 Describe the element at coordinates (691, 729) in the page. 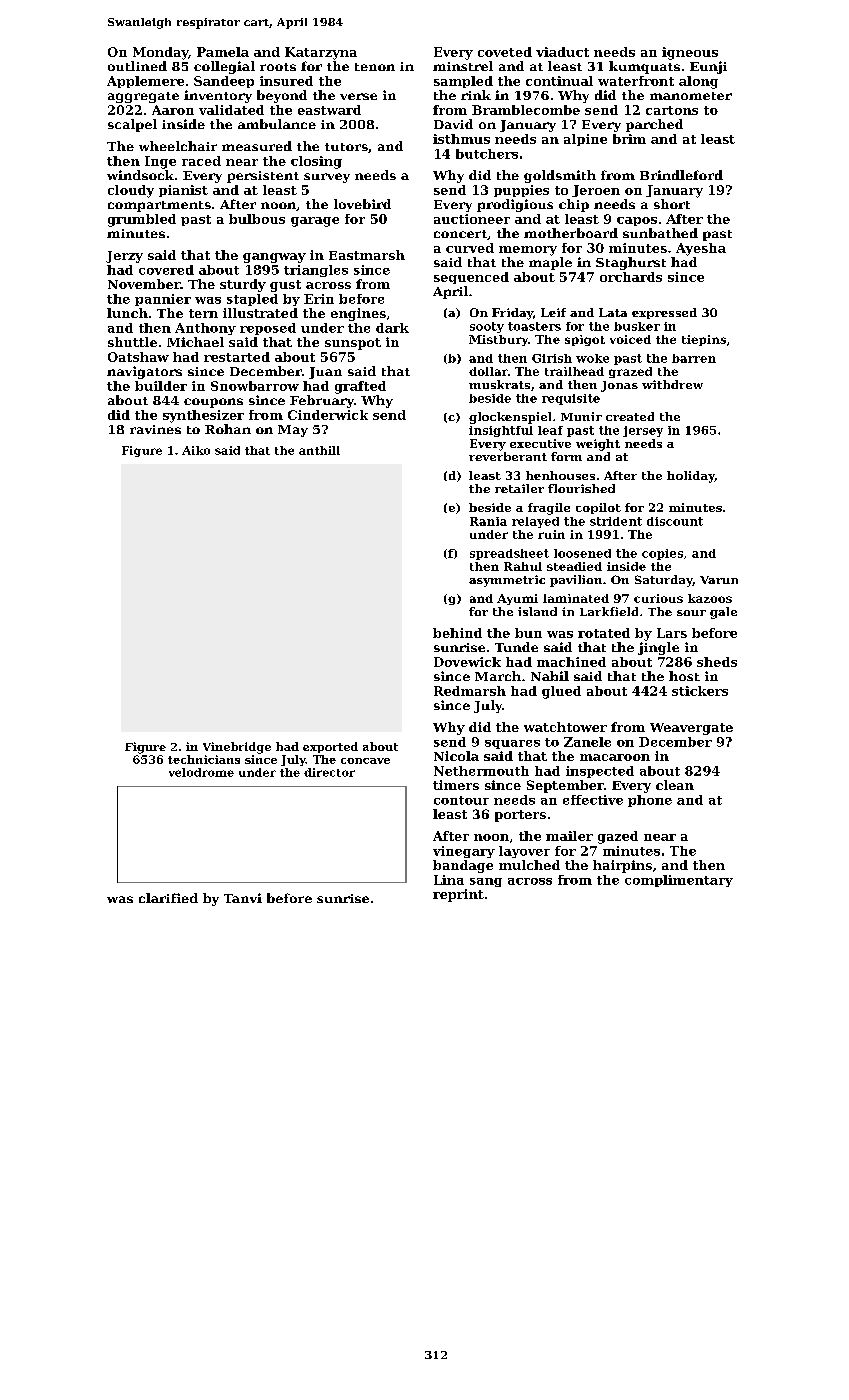

I see `Weavergate` at that location.
